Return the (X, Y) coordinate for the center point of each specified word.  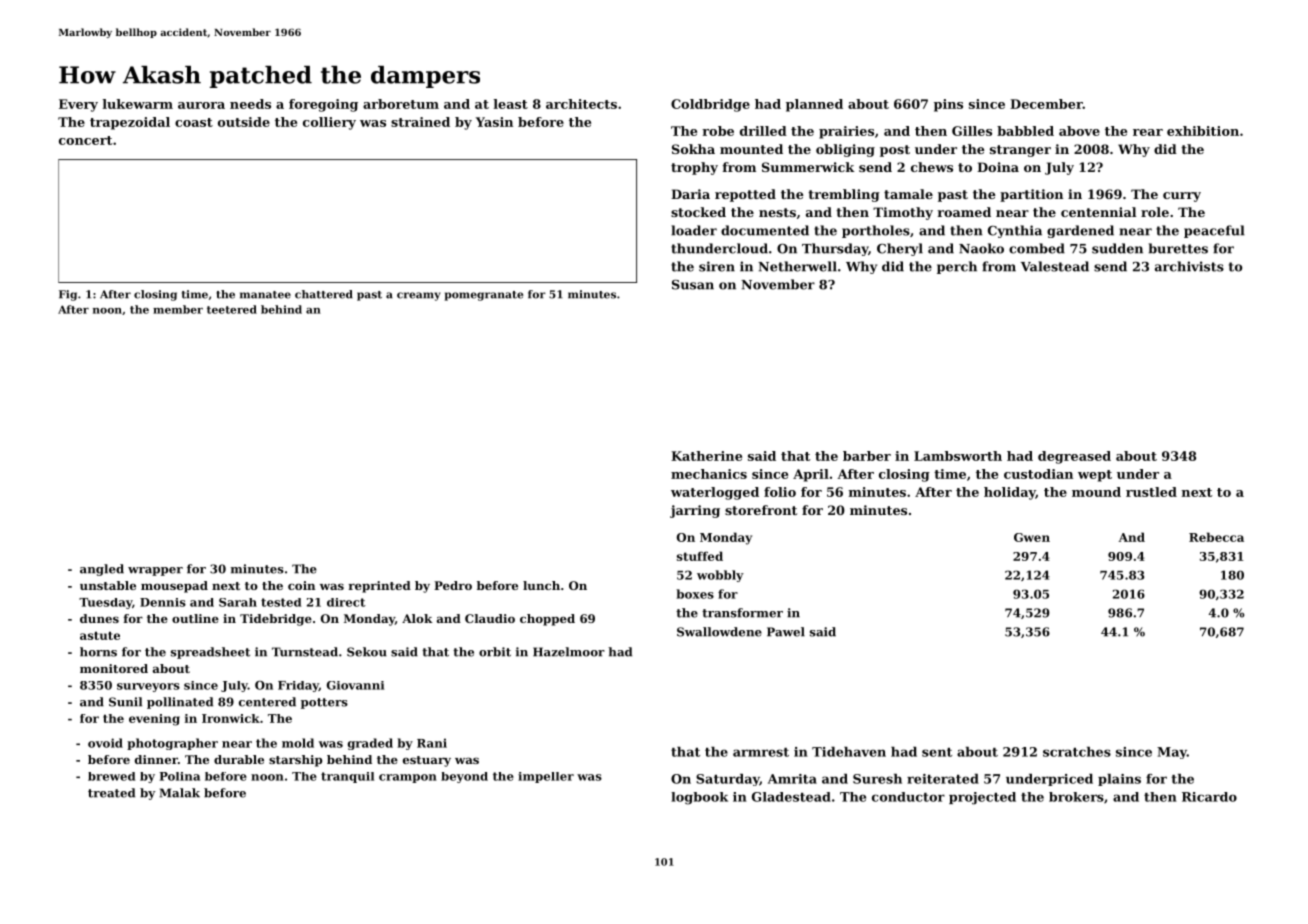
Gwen (1032, 537)
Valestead (1055, 266)
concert (85, 140)
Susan (693, 285)
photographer (172, 744)
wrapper (155, 571)
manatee (265, 295)
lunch (541, 585)
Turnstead (305, 652)
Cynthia (1015, 231)
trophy (694, 168)
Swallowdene (719, 632)
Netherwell (797, 266)
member (178, 309)
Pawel (786, 632)
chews (932, 167)
